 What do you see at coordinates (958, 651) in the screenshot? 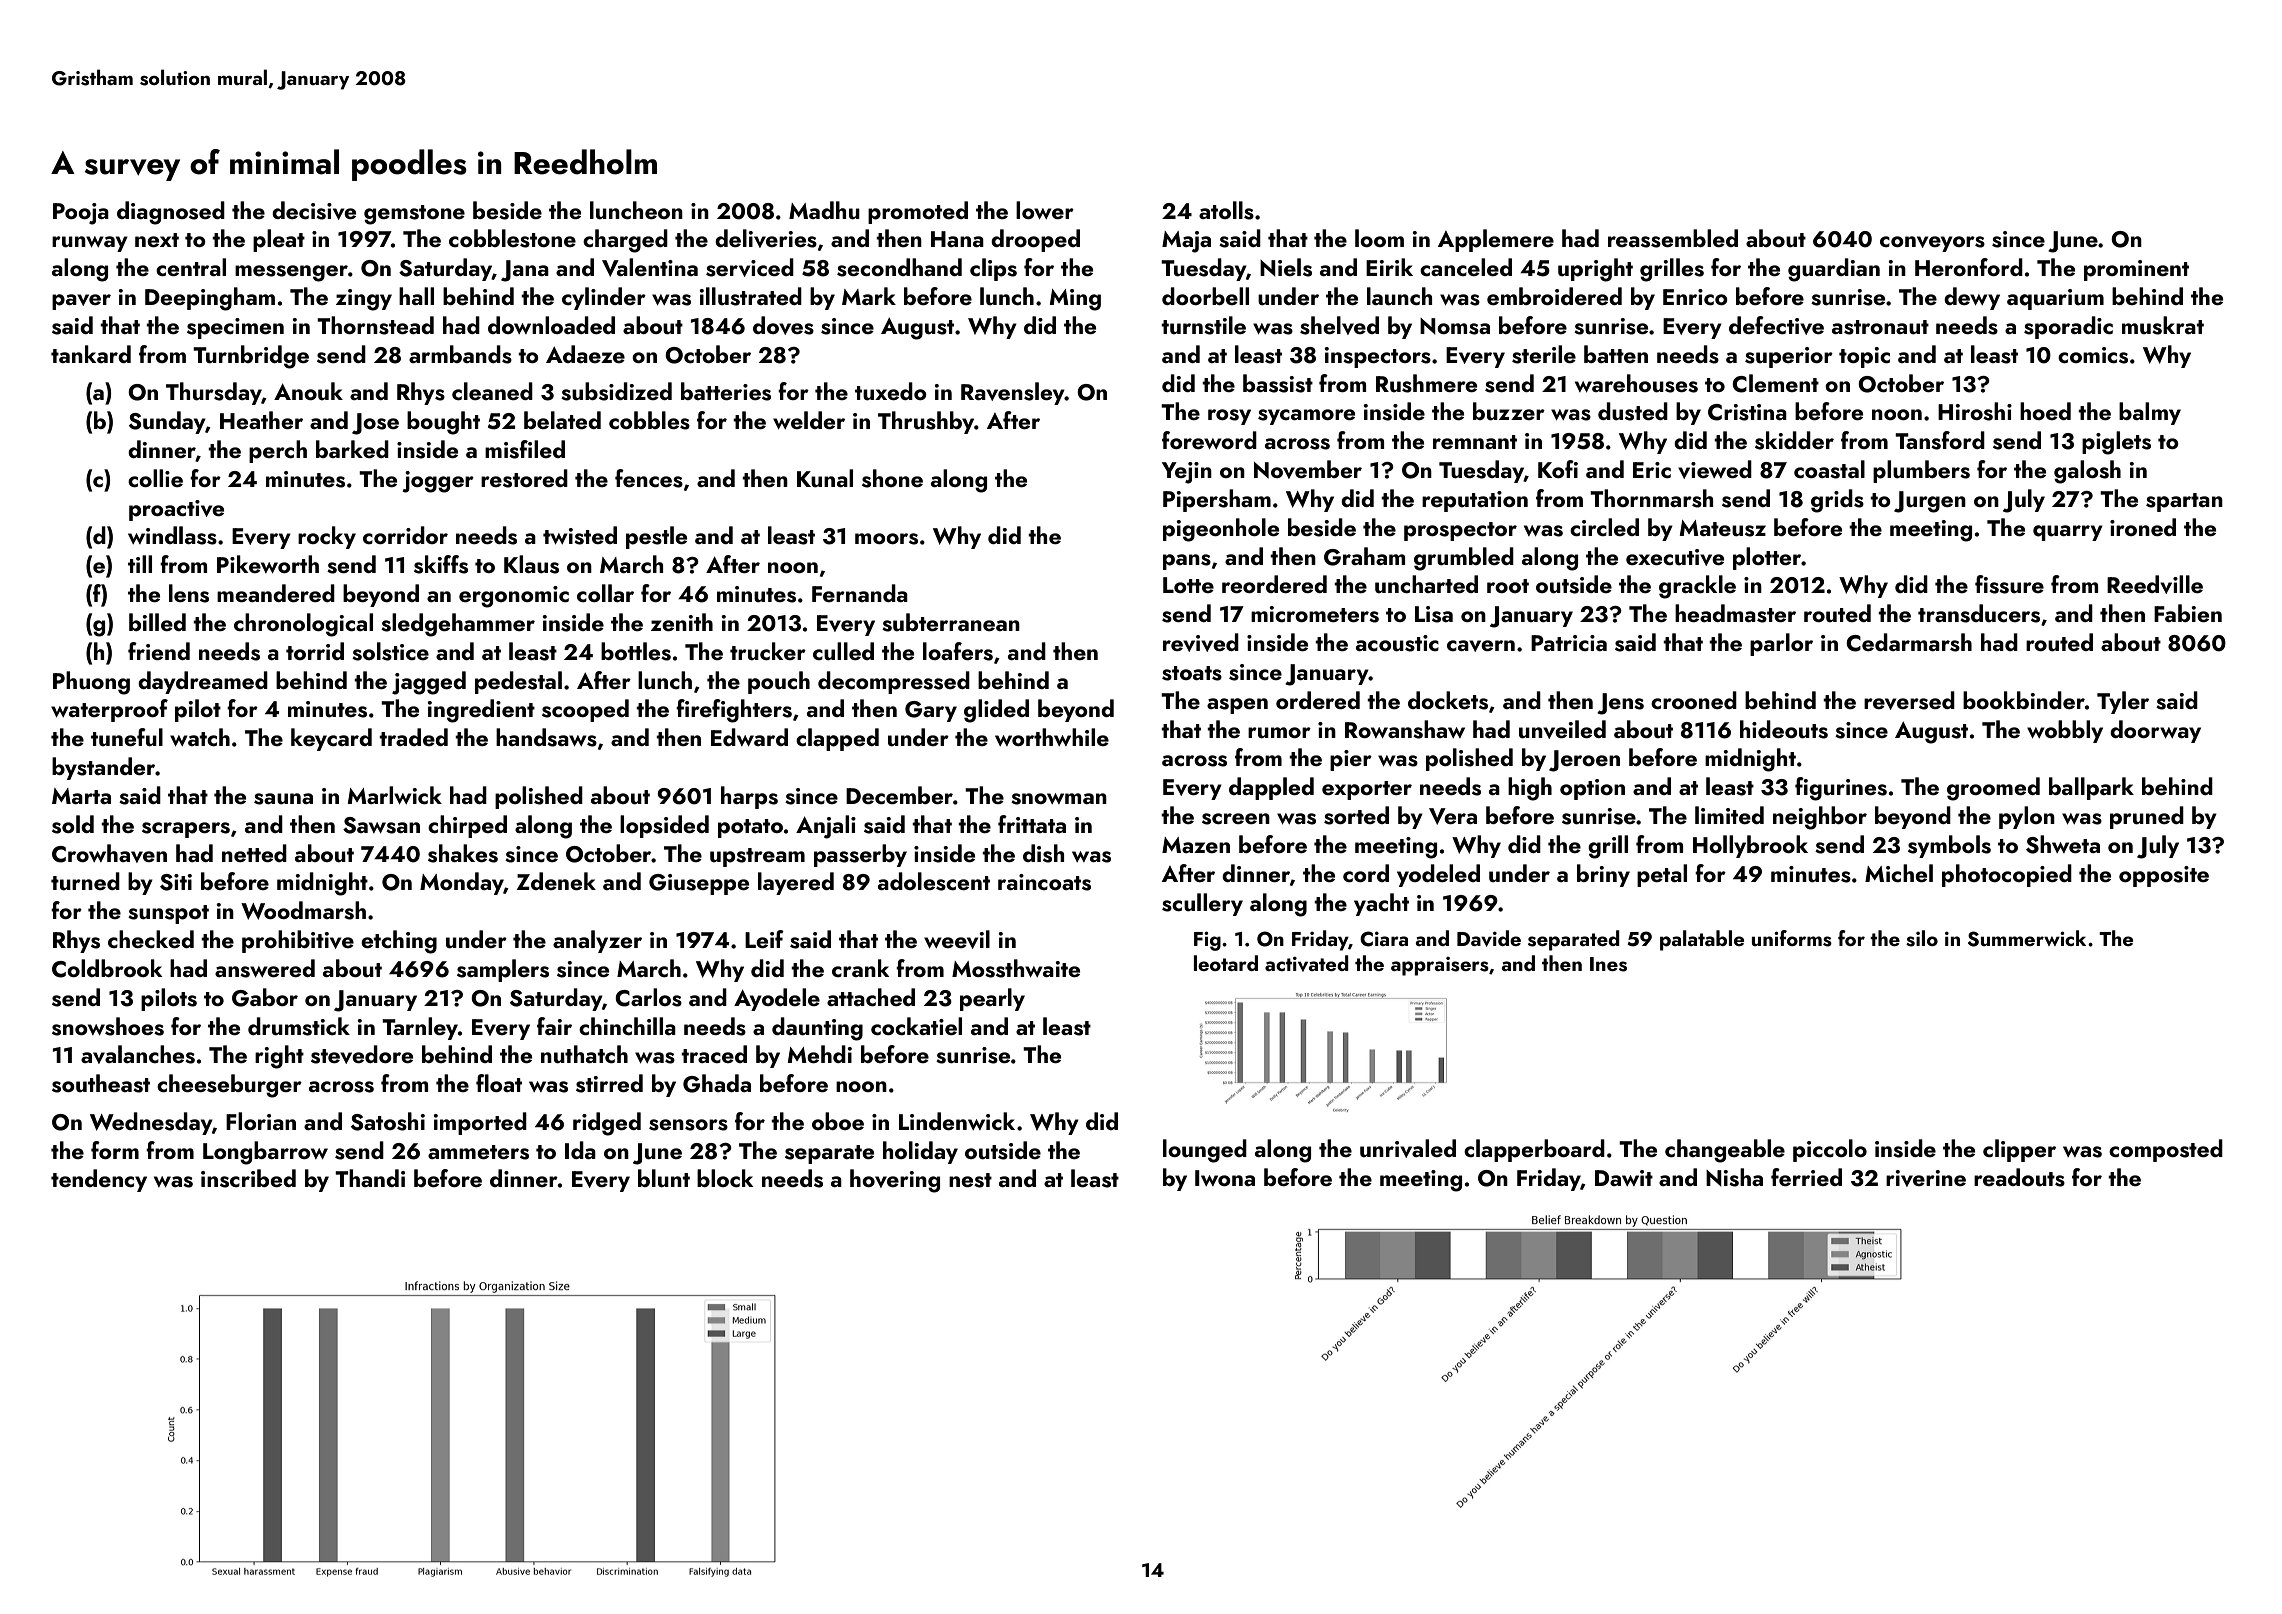
I see `loafers` at bounding box center [958, 651].
